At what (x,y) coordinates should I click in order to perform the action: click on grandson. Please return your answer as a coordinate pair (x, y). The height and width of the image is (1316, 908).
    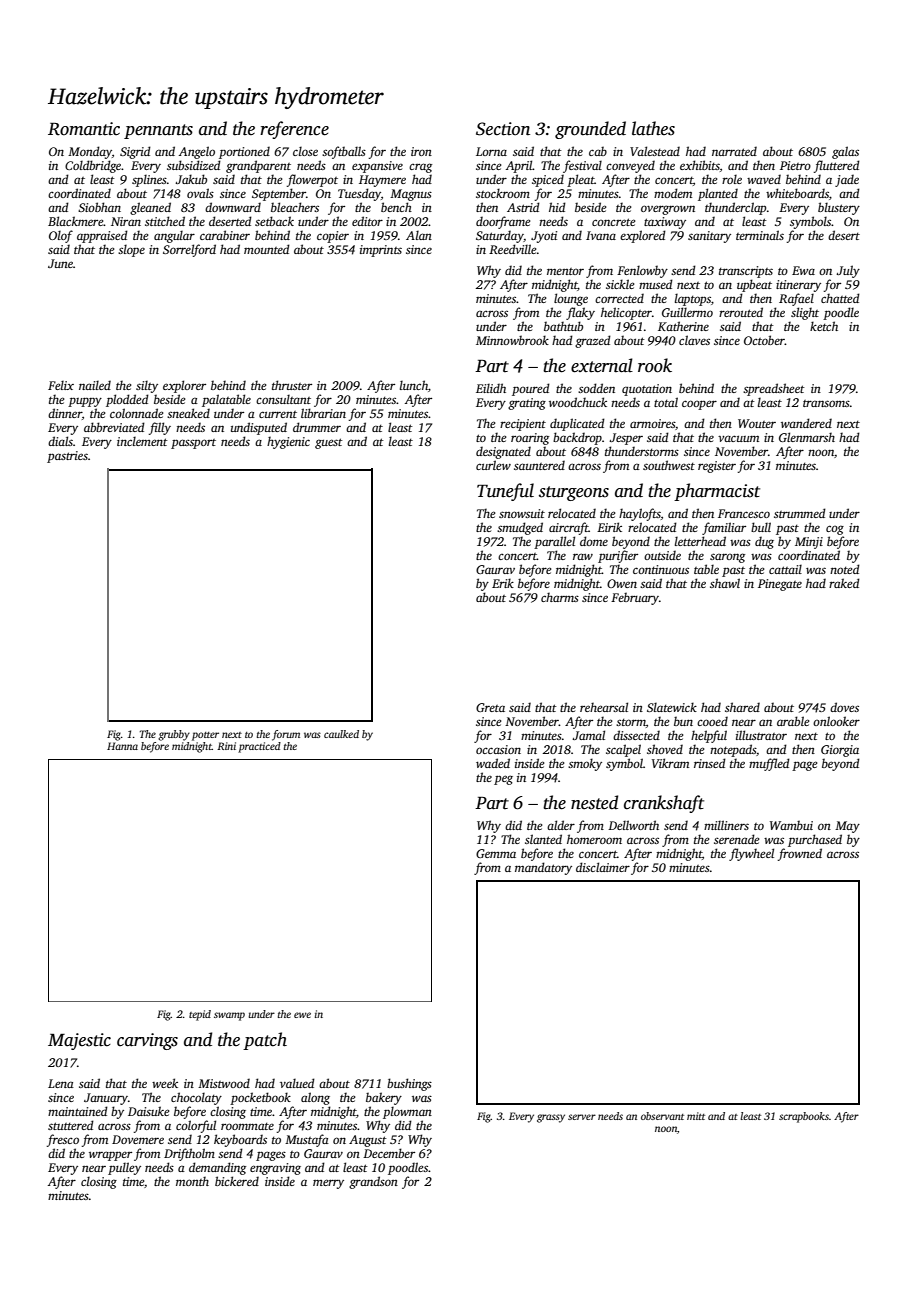
    Looking at the image, I should click on (373, 1182).
